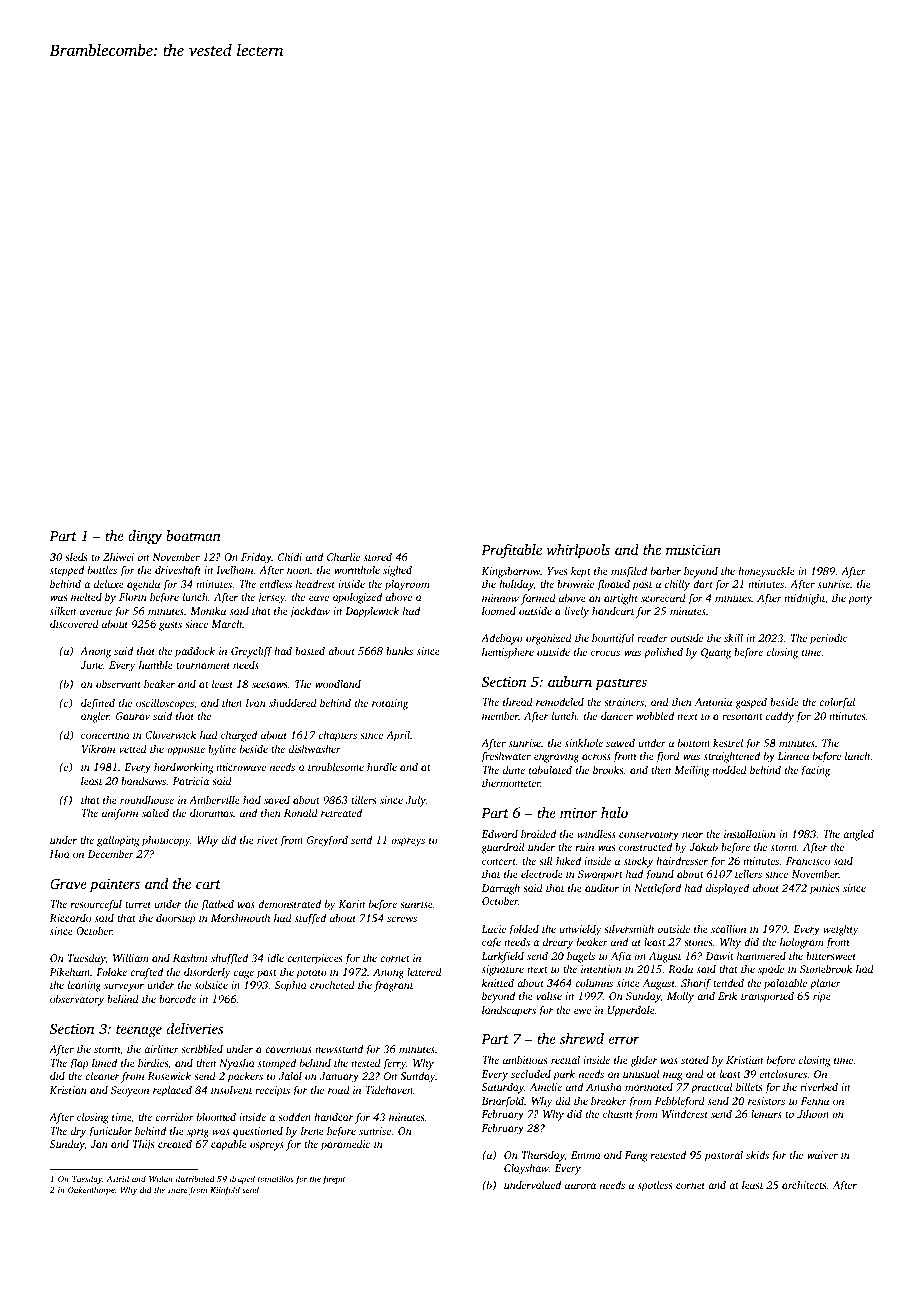 Image resolution: width=924 pixels, height=1308 pixels. Describe the element at coordinates (837, 703) in the page. I see `colorful` at that location.
